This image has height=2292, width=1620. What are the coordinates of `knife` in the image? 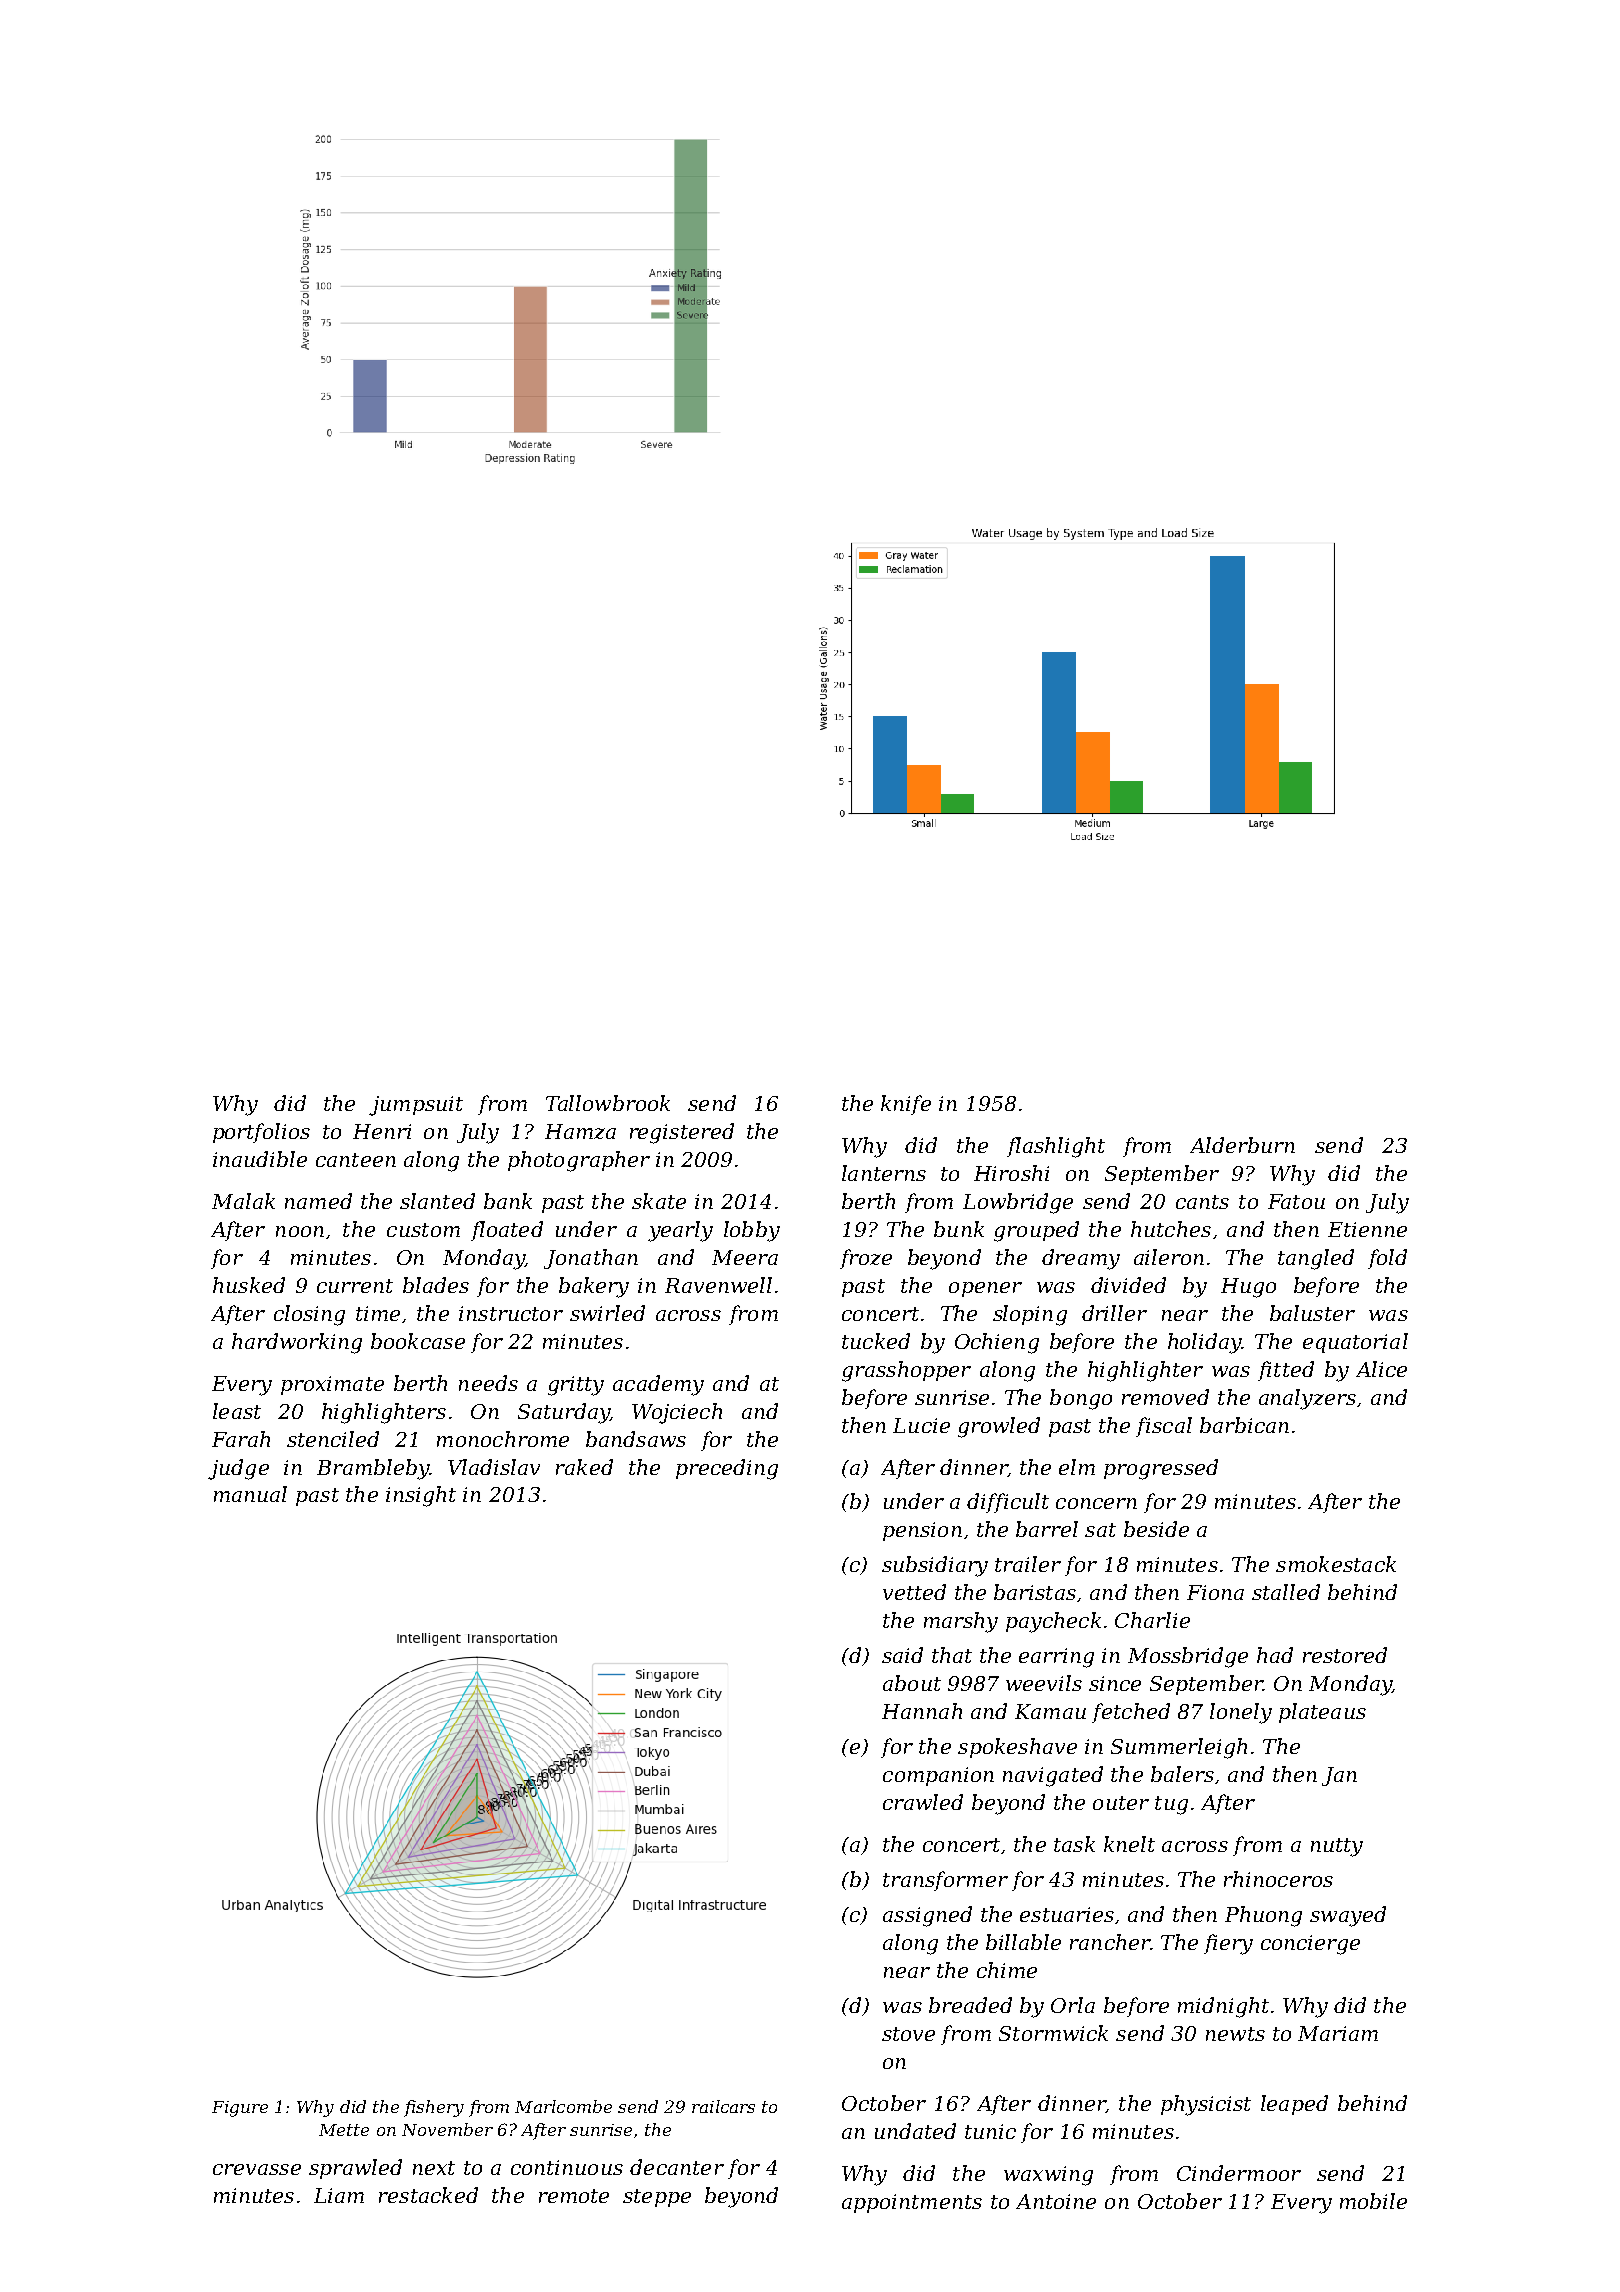 It's located at (906, 1105).
